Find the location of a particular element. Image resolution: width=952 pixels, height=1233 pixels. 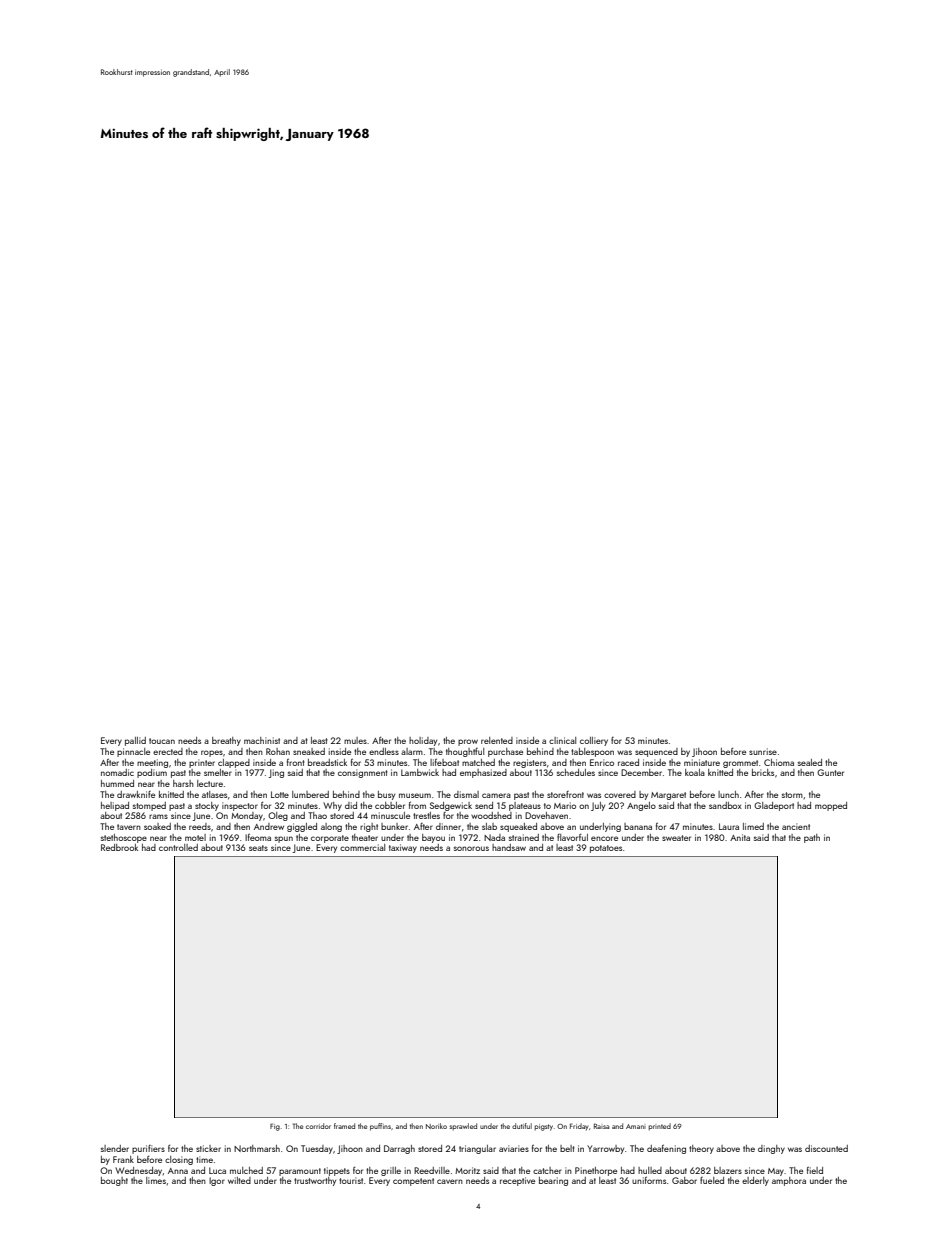

puffins is located at coordinates (380, 1127).
